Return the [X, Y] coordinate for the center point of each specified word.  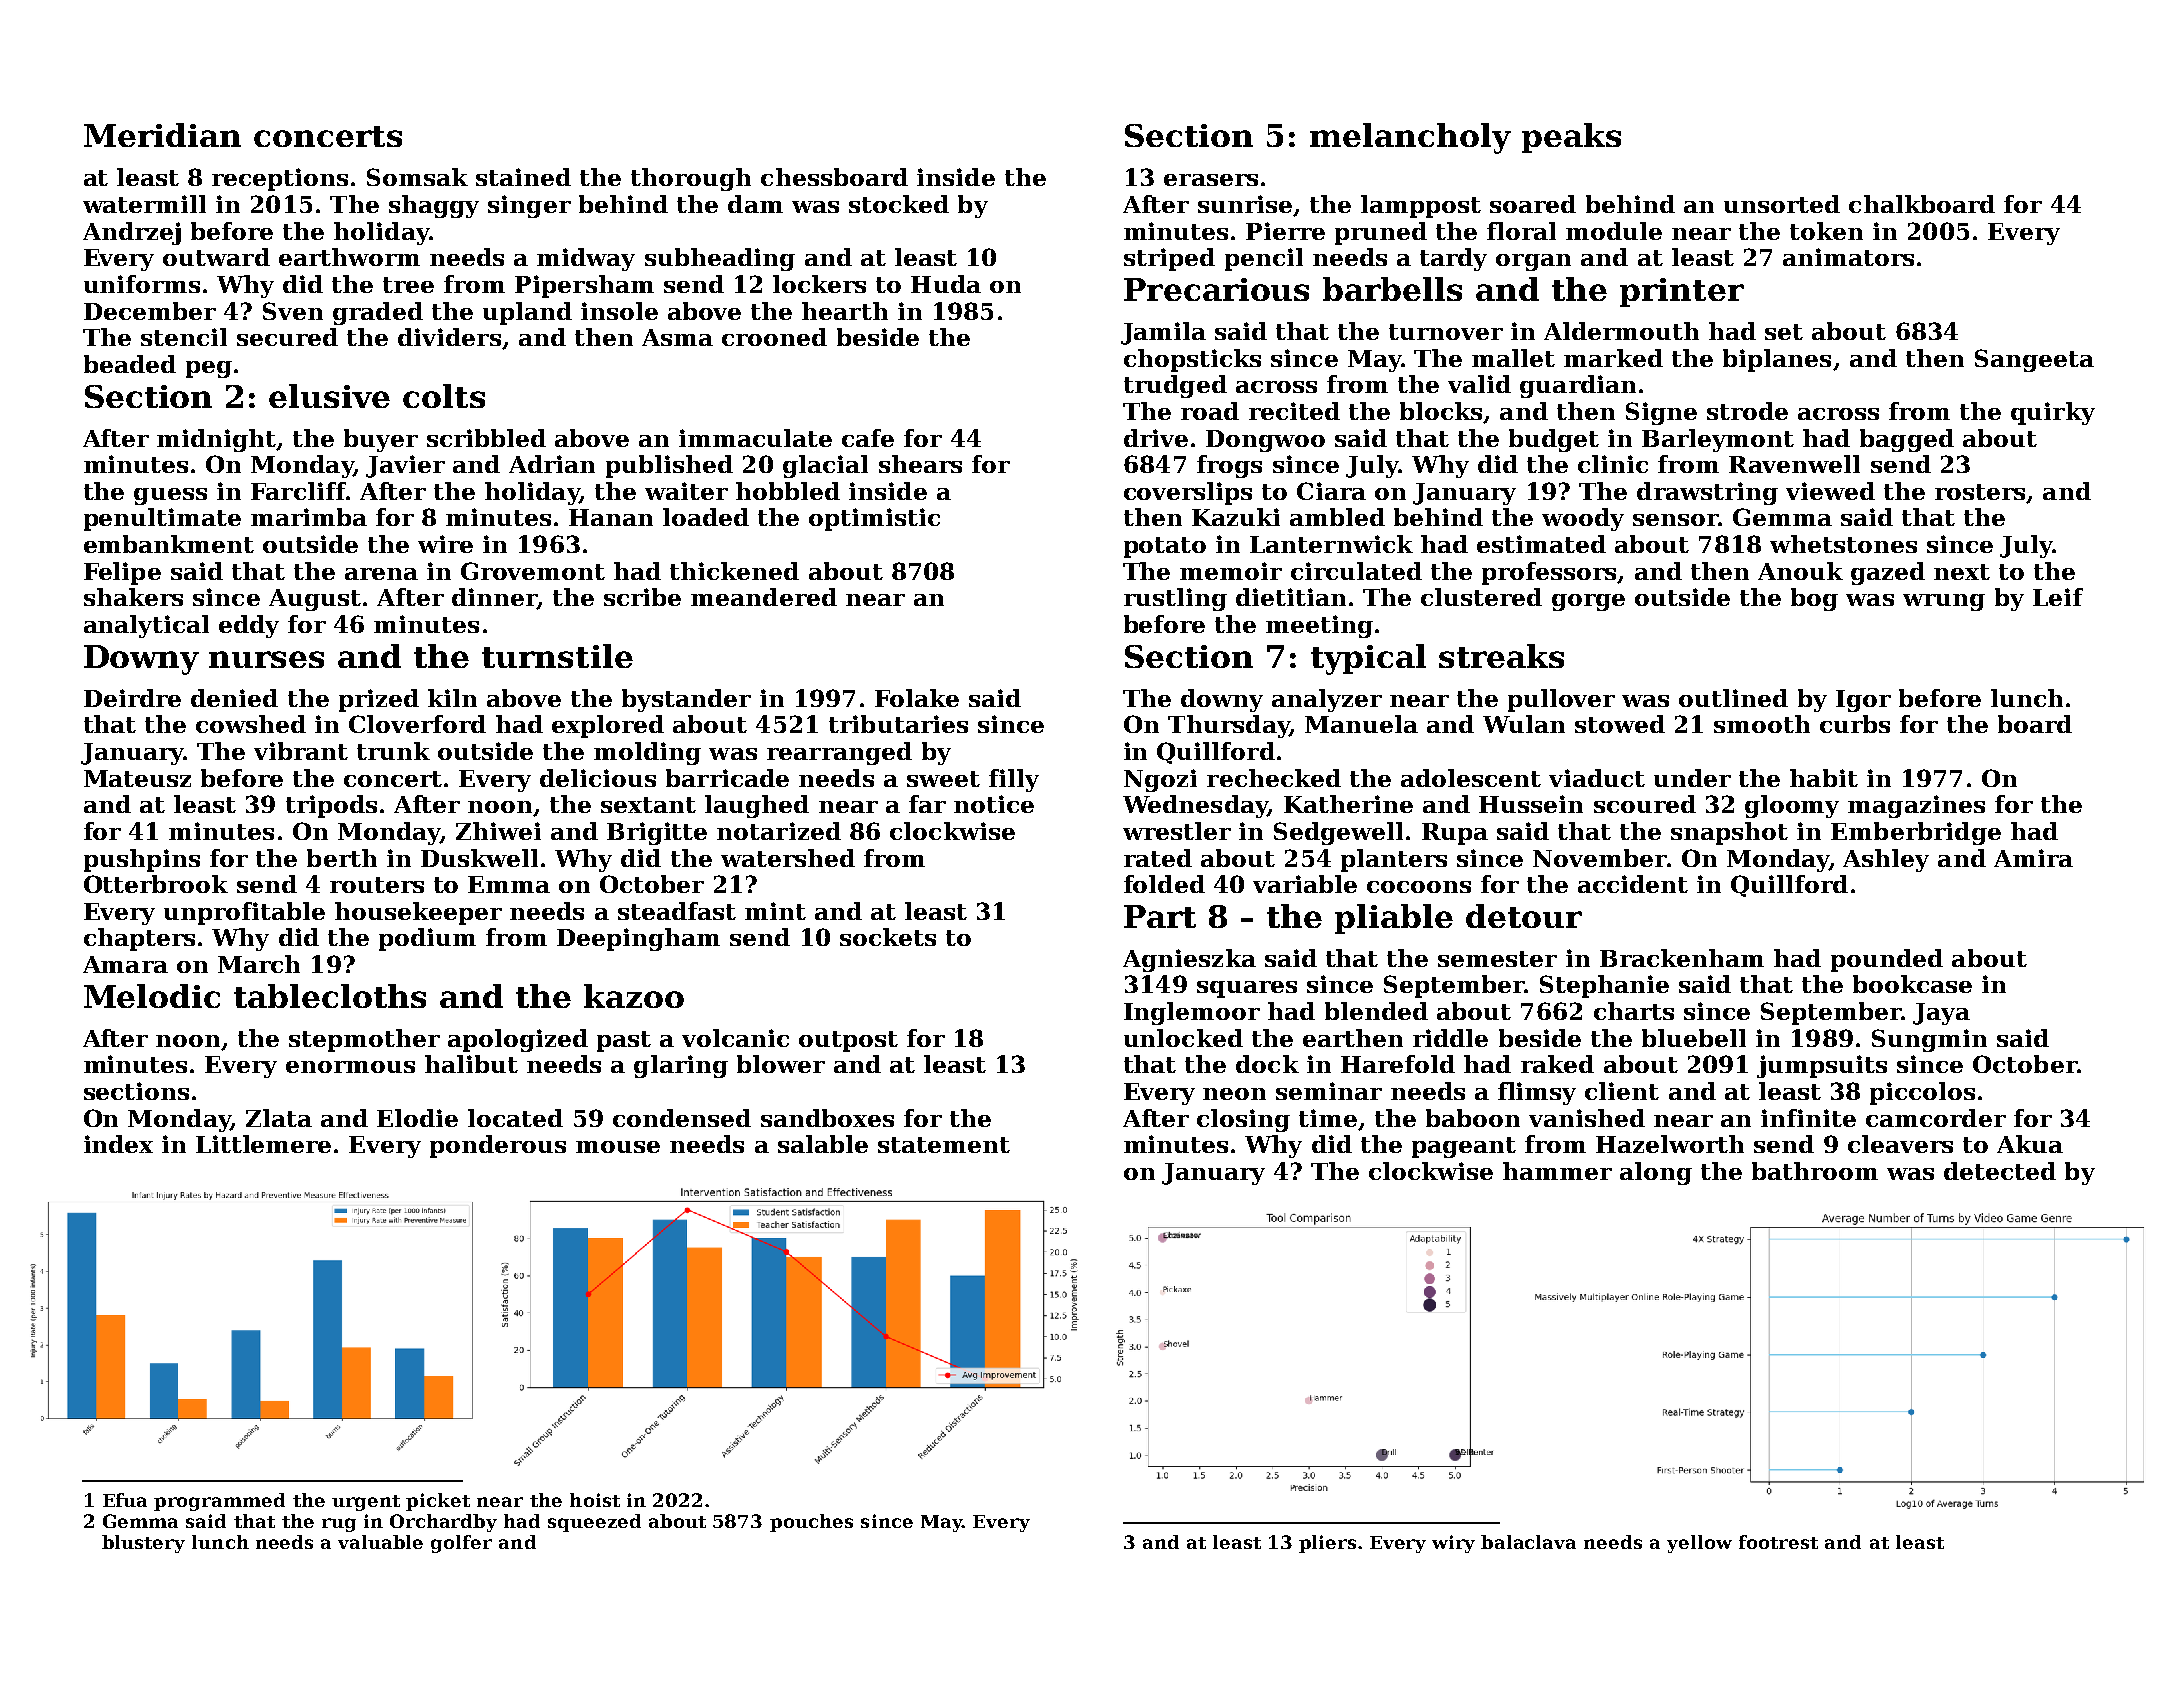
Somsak [417, 177]
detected [2000, 1171]
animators [1848, 257]
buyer [381, 440]
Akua [2030, 1144]
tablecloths [330, 996]
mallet [1513, 358]
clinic [1613, 464]
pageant [1464, 1147]
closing [1243, 1120]
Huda [946, 284]
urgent [366, 1503]
